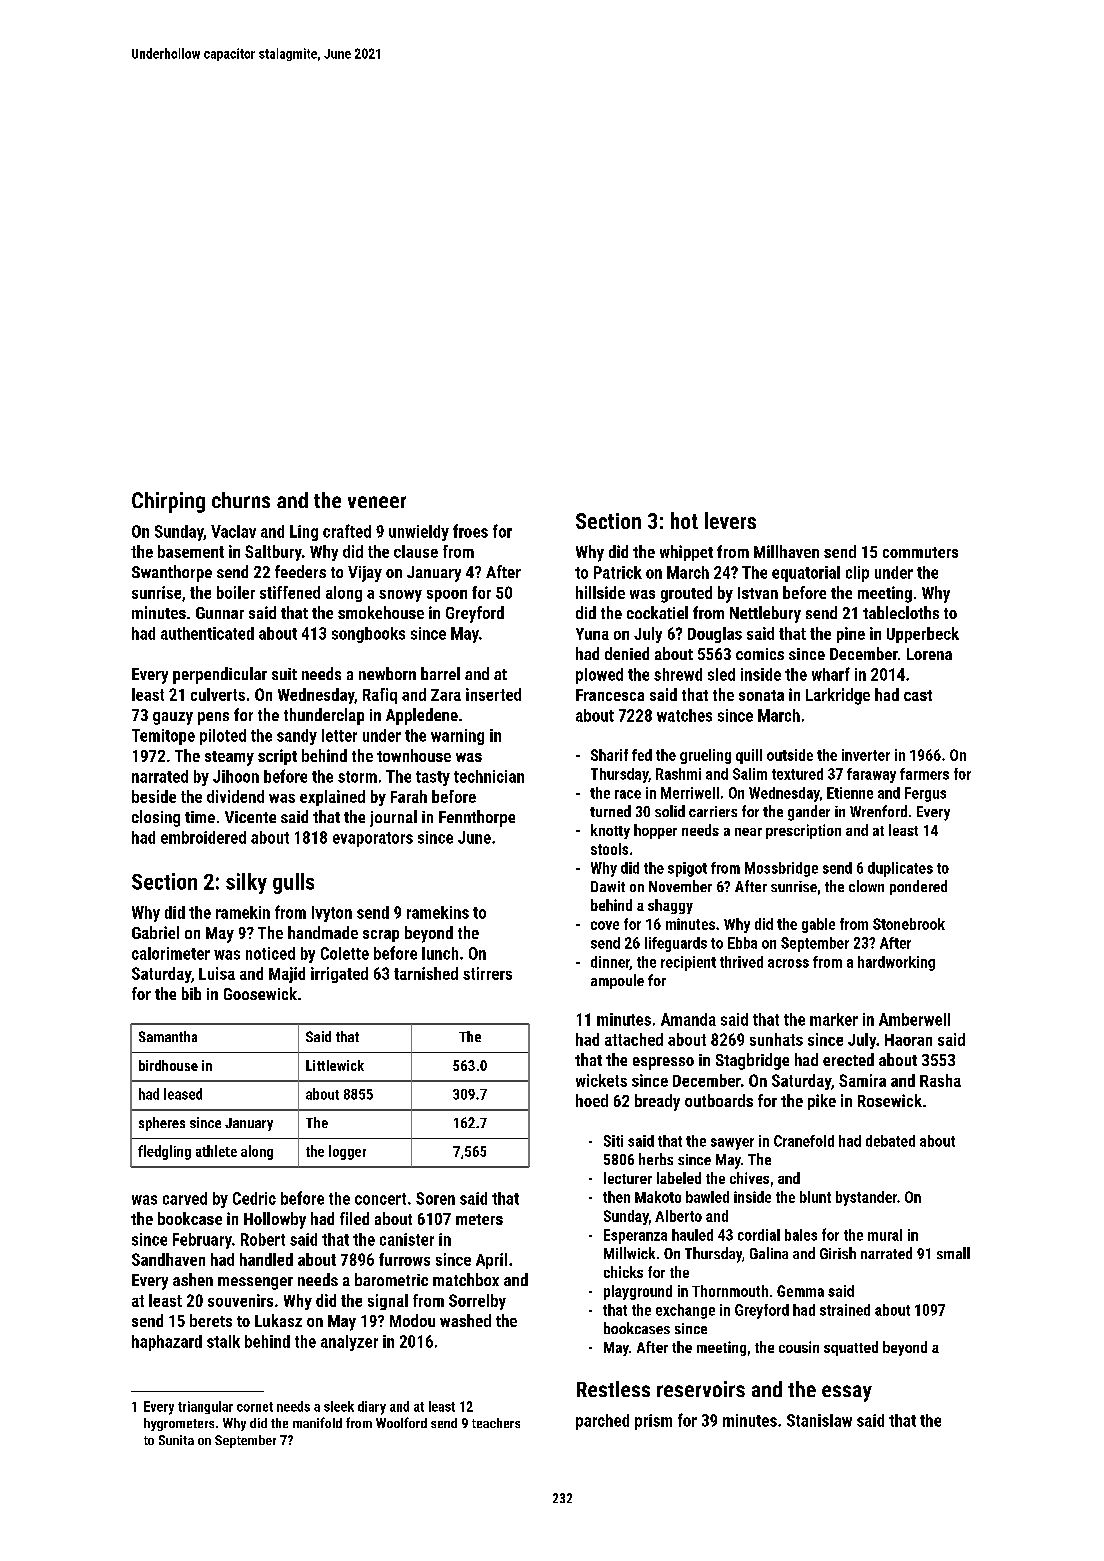 Image resolution: width=1104 pixels, height=1561 pixels. I want to click on Temitope, so click(163, 737).
